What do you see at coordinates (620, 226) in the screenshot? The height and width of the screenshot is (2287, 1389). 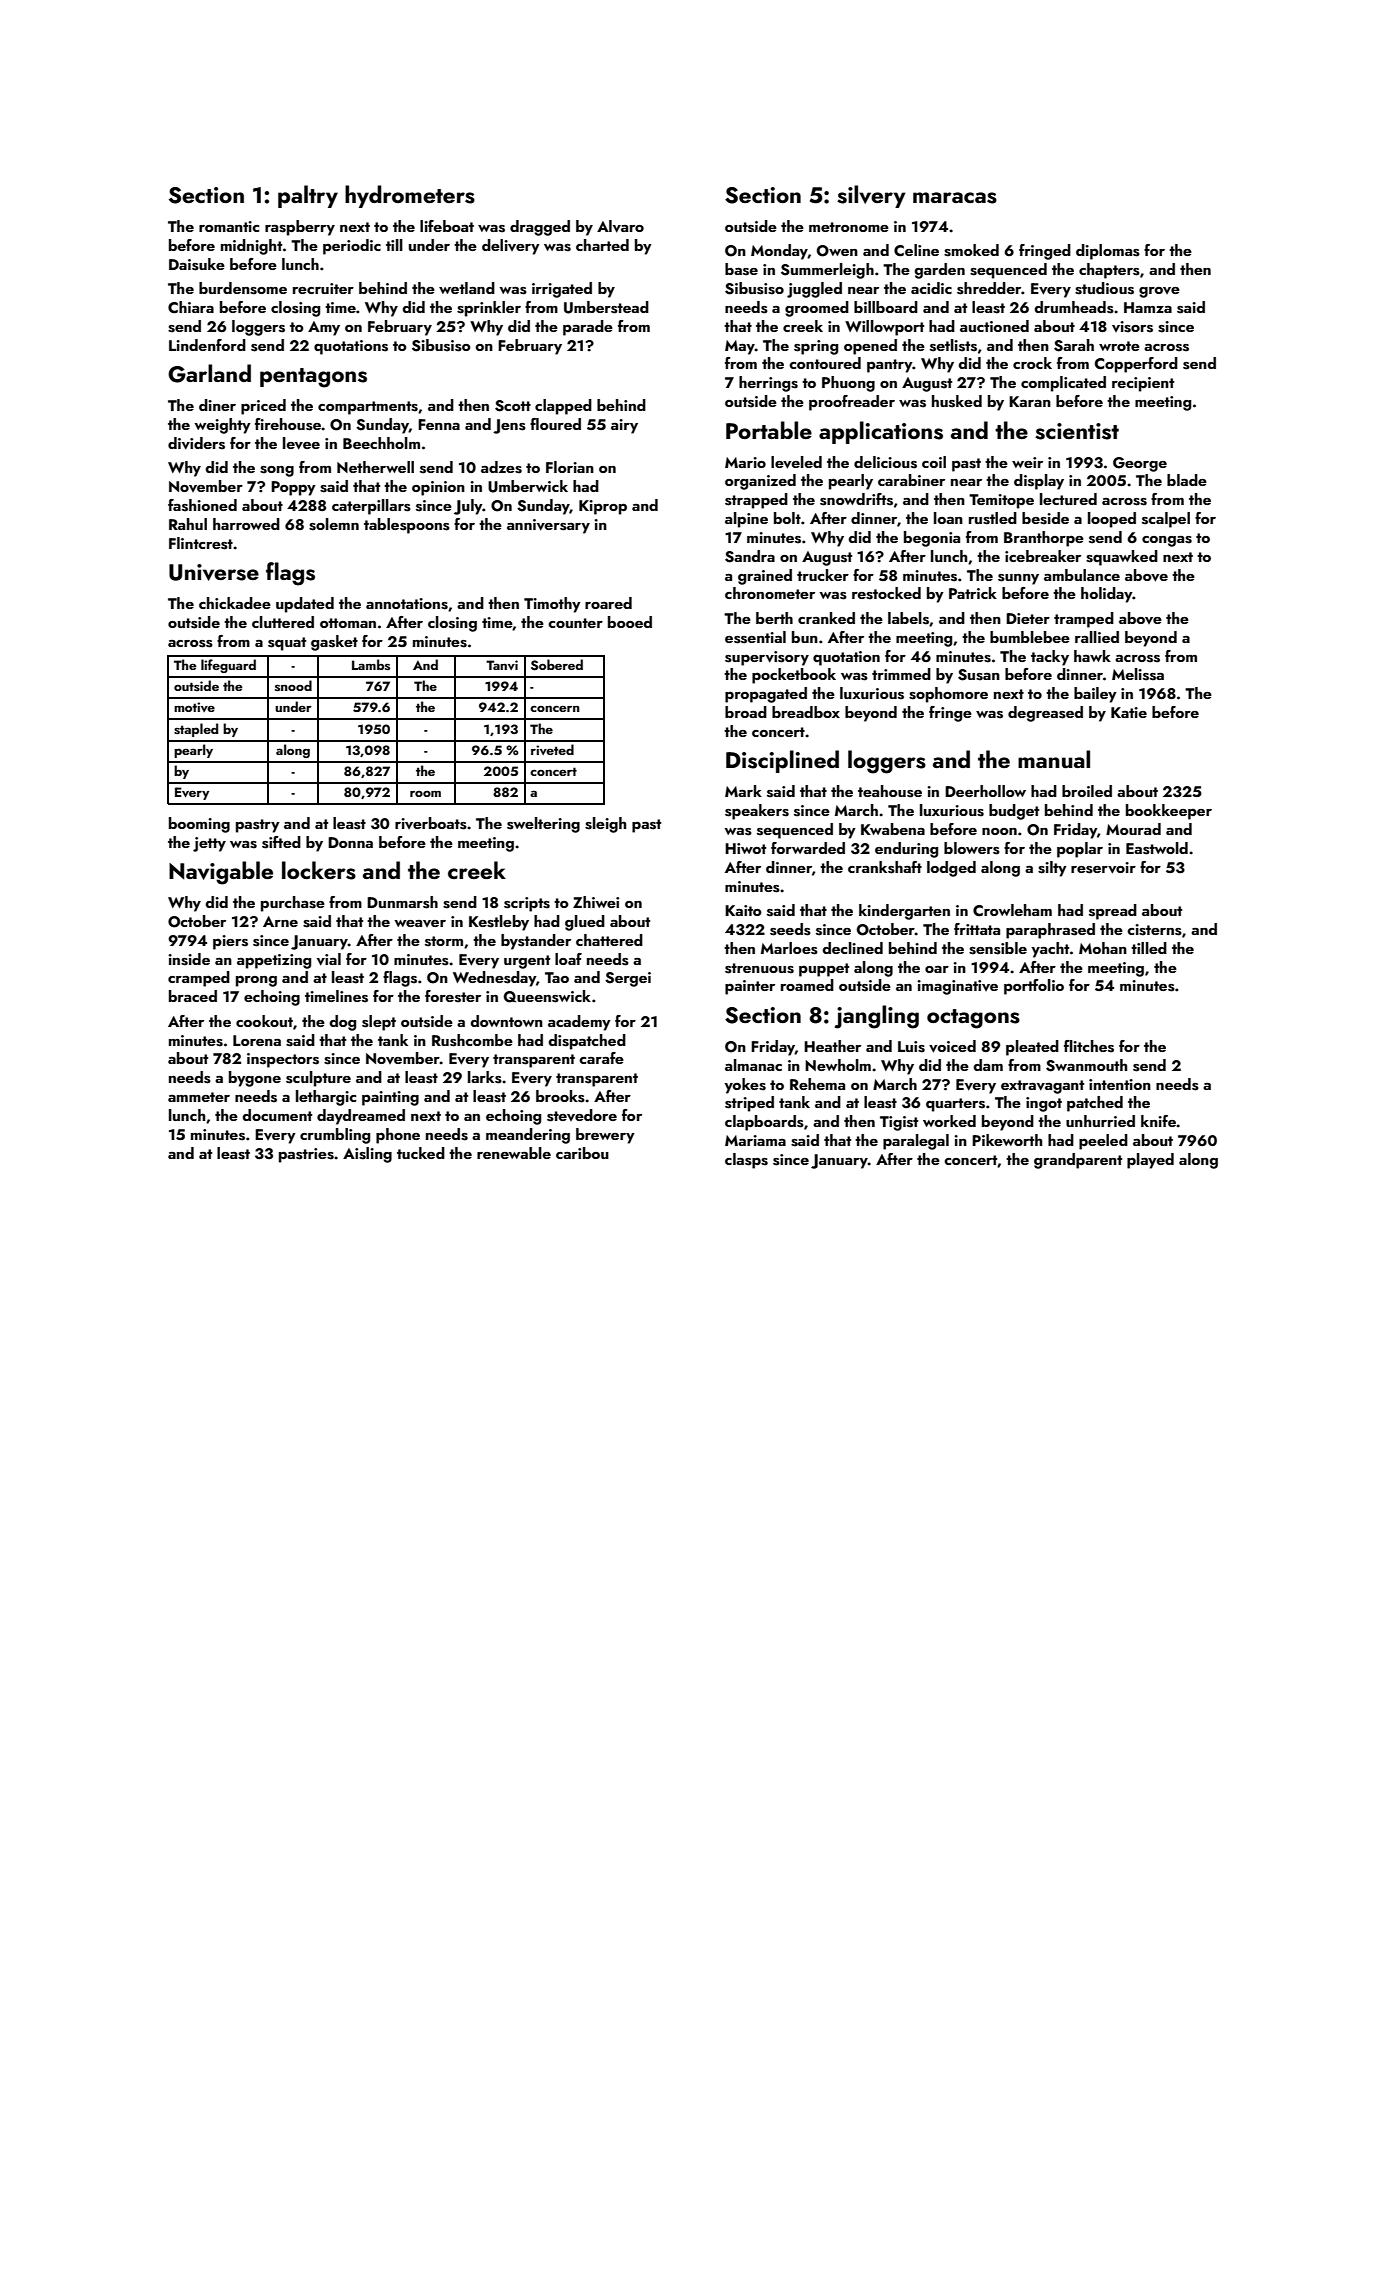 I see `Alvaro` at bounding box center [620, 226].
